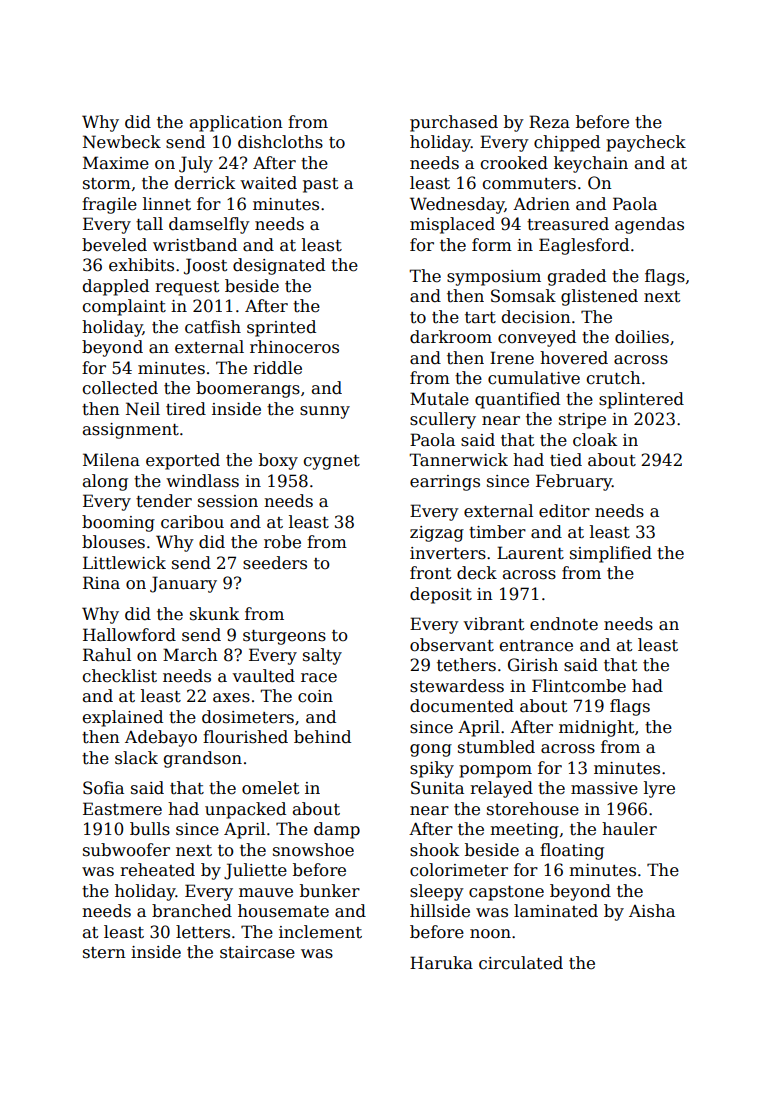  I want to click on purchased, so click(454, 123).
